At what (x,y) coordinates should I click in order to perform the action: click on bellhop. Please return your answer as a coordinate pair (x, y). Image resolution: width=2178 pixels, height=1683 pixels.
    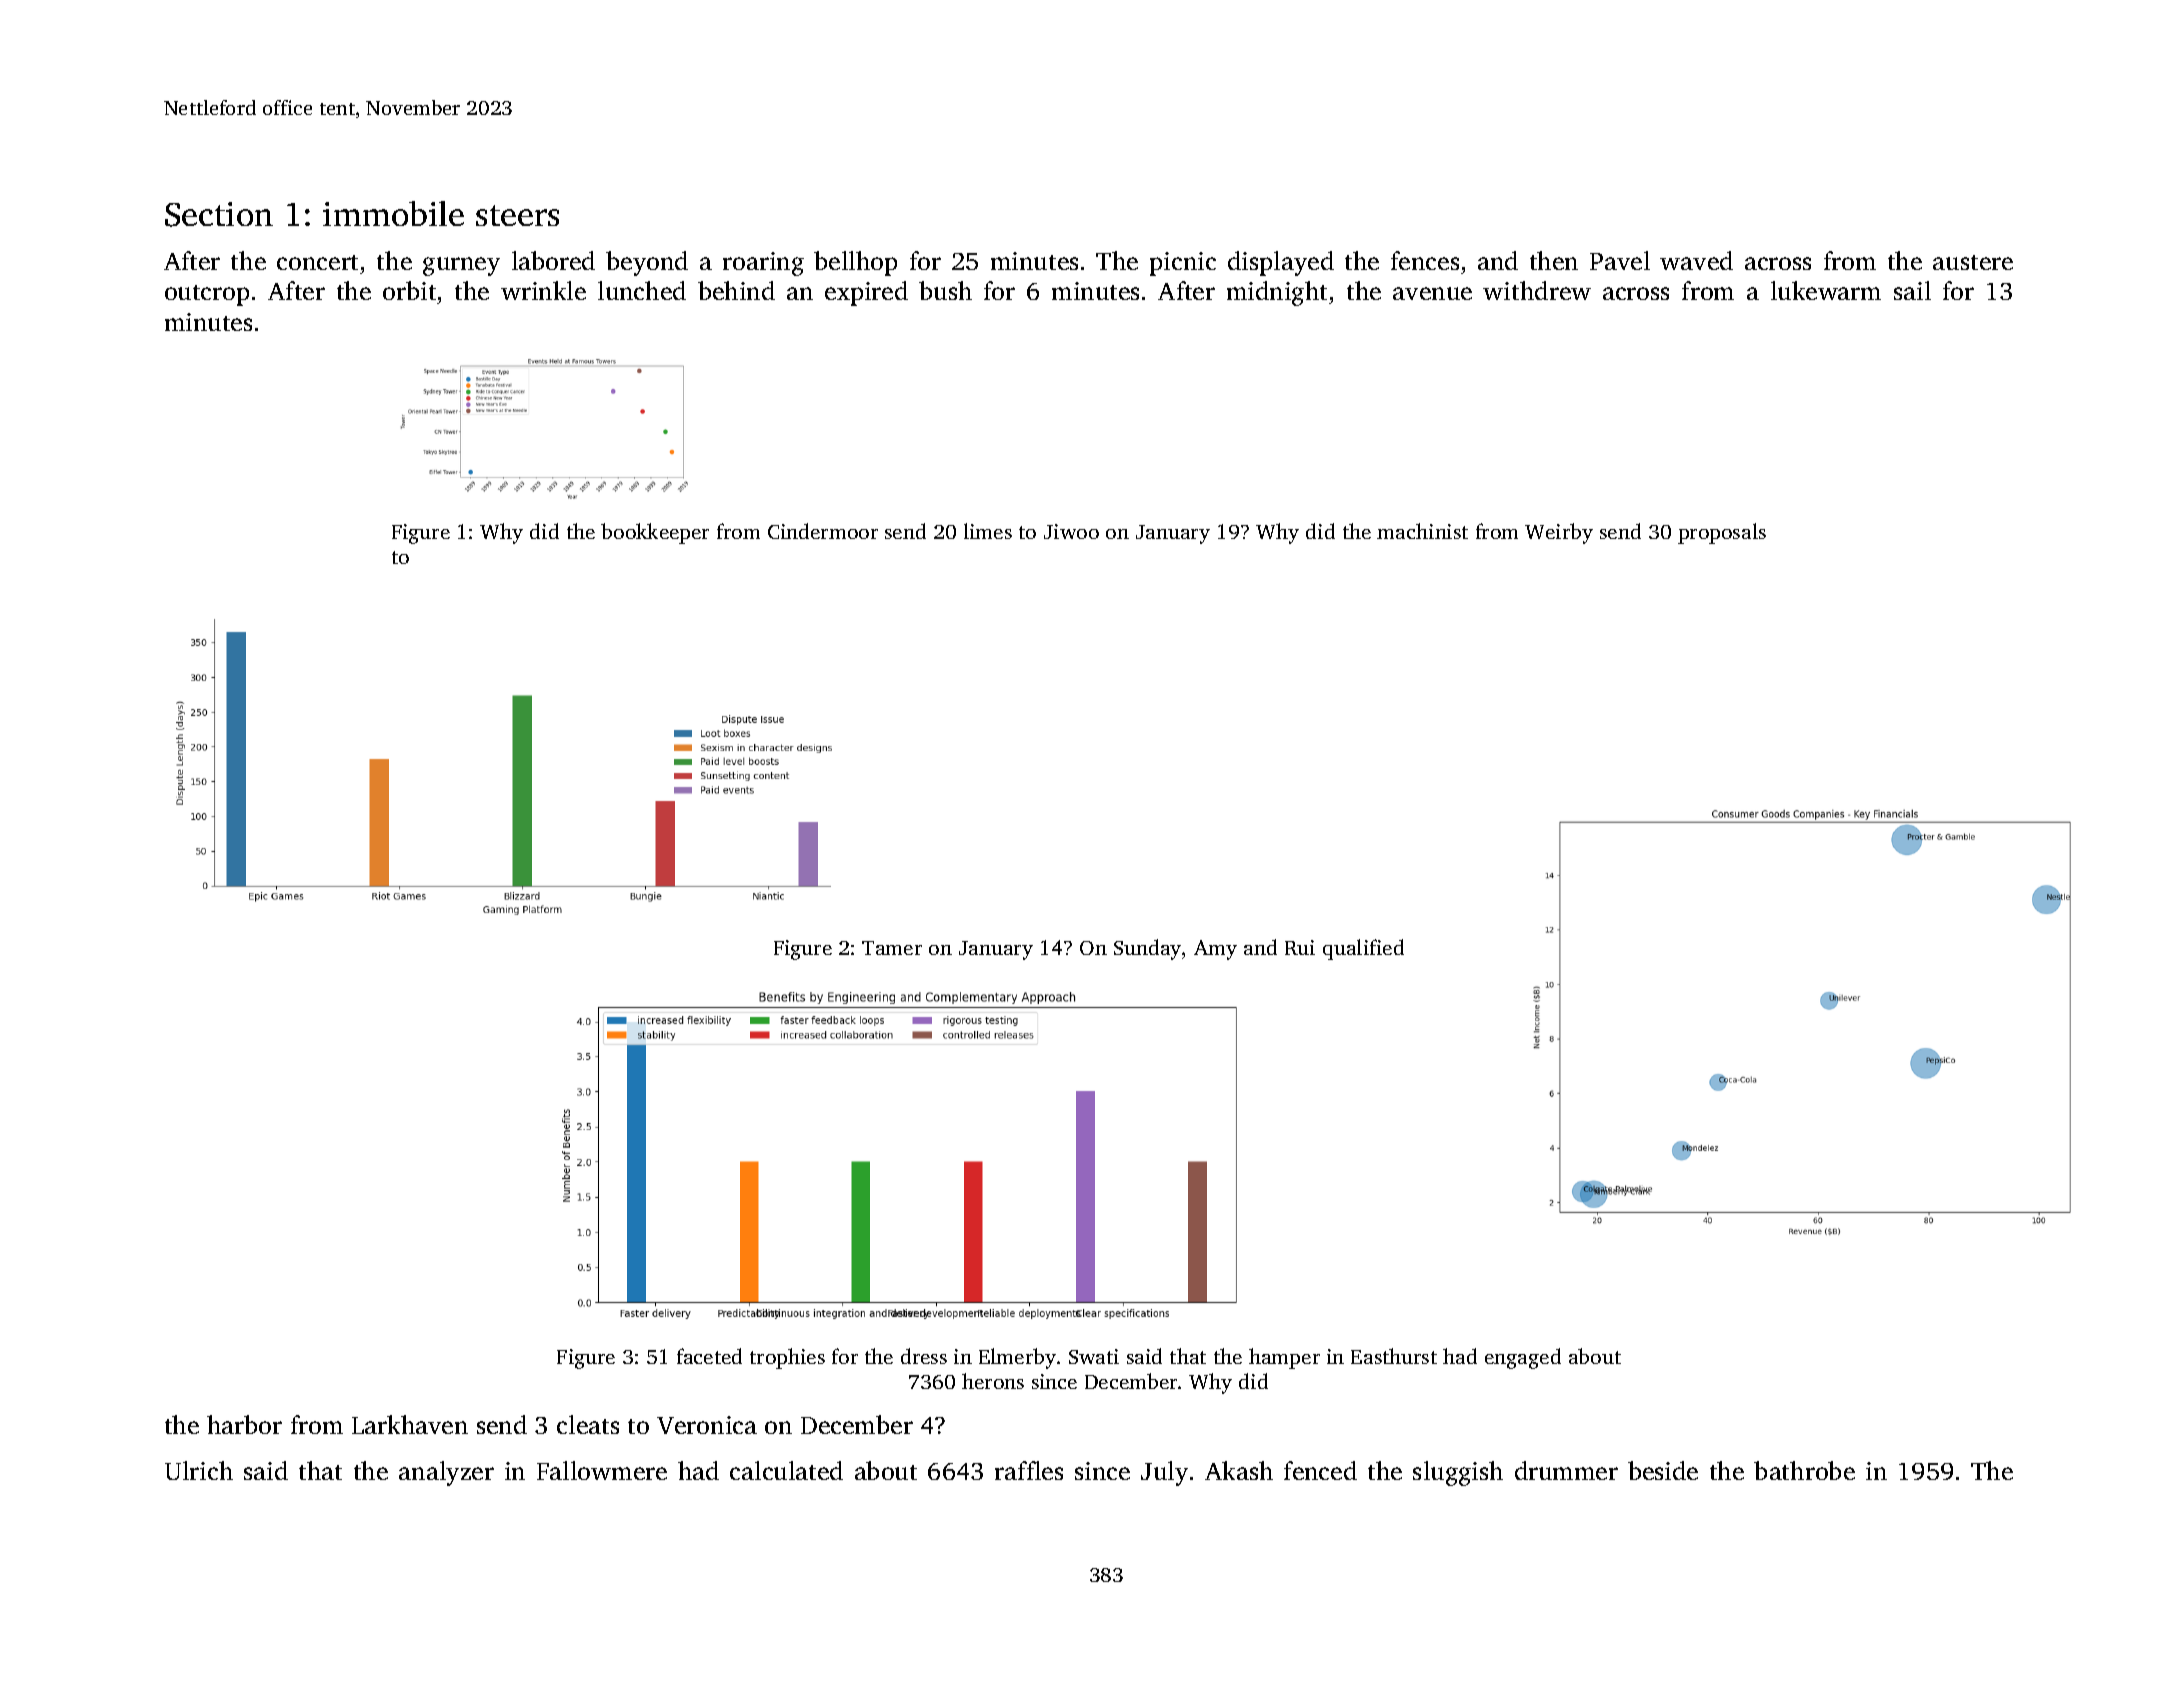
    Looking at the image, I should click on (855, 263).
